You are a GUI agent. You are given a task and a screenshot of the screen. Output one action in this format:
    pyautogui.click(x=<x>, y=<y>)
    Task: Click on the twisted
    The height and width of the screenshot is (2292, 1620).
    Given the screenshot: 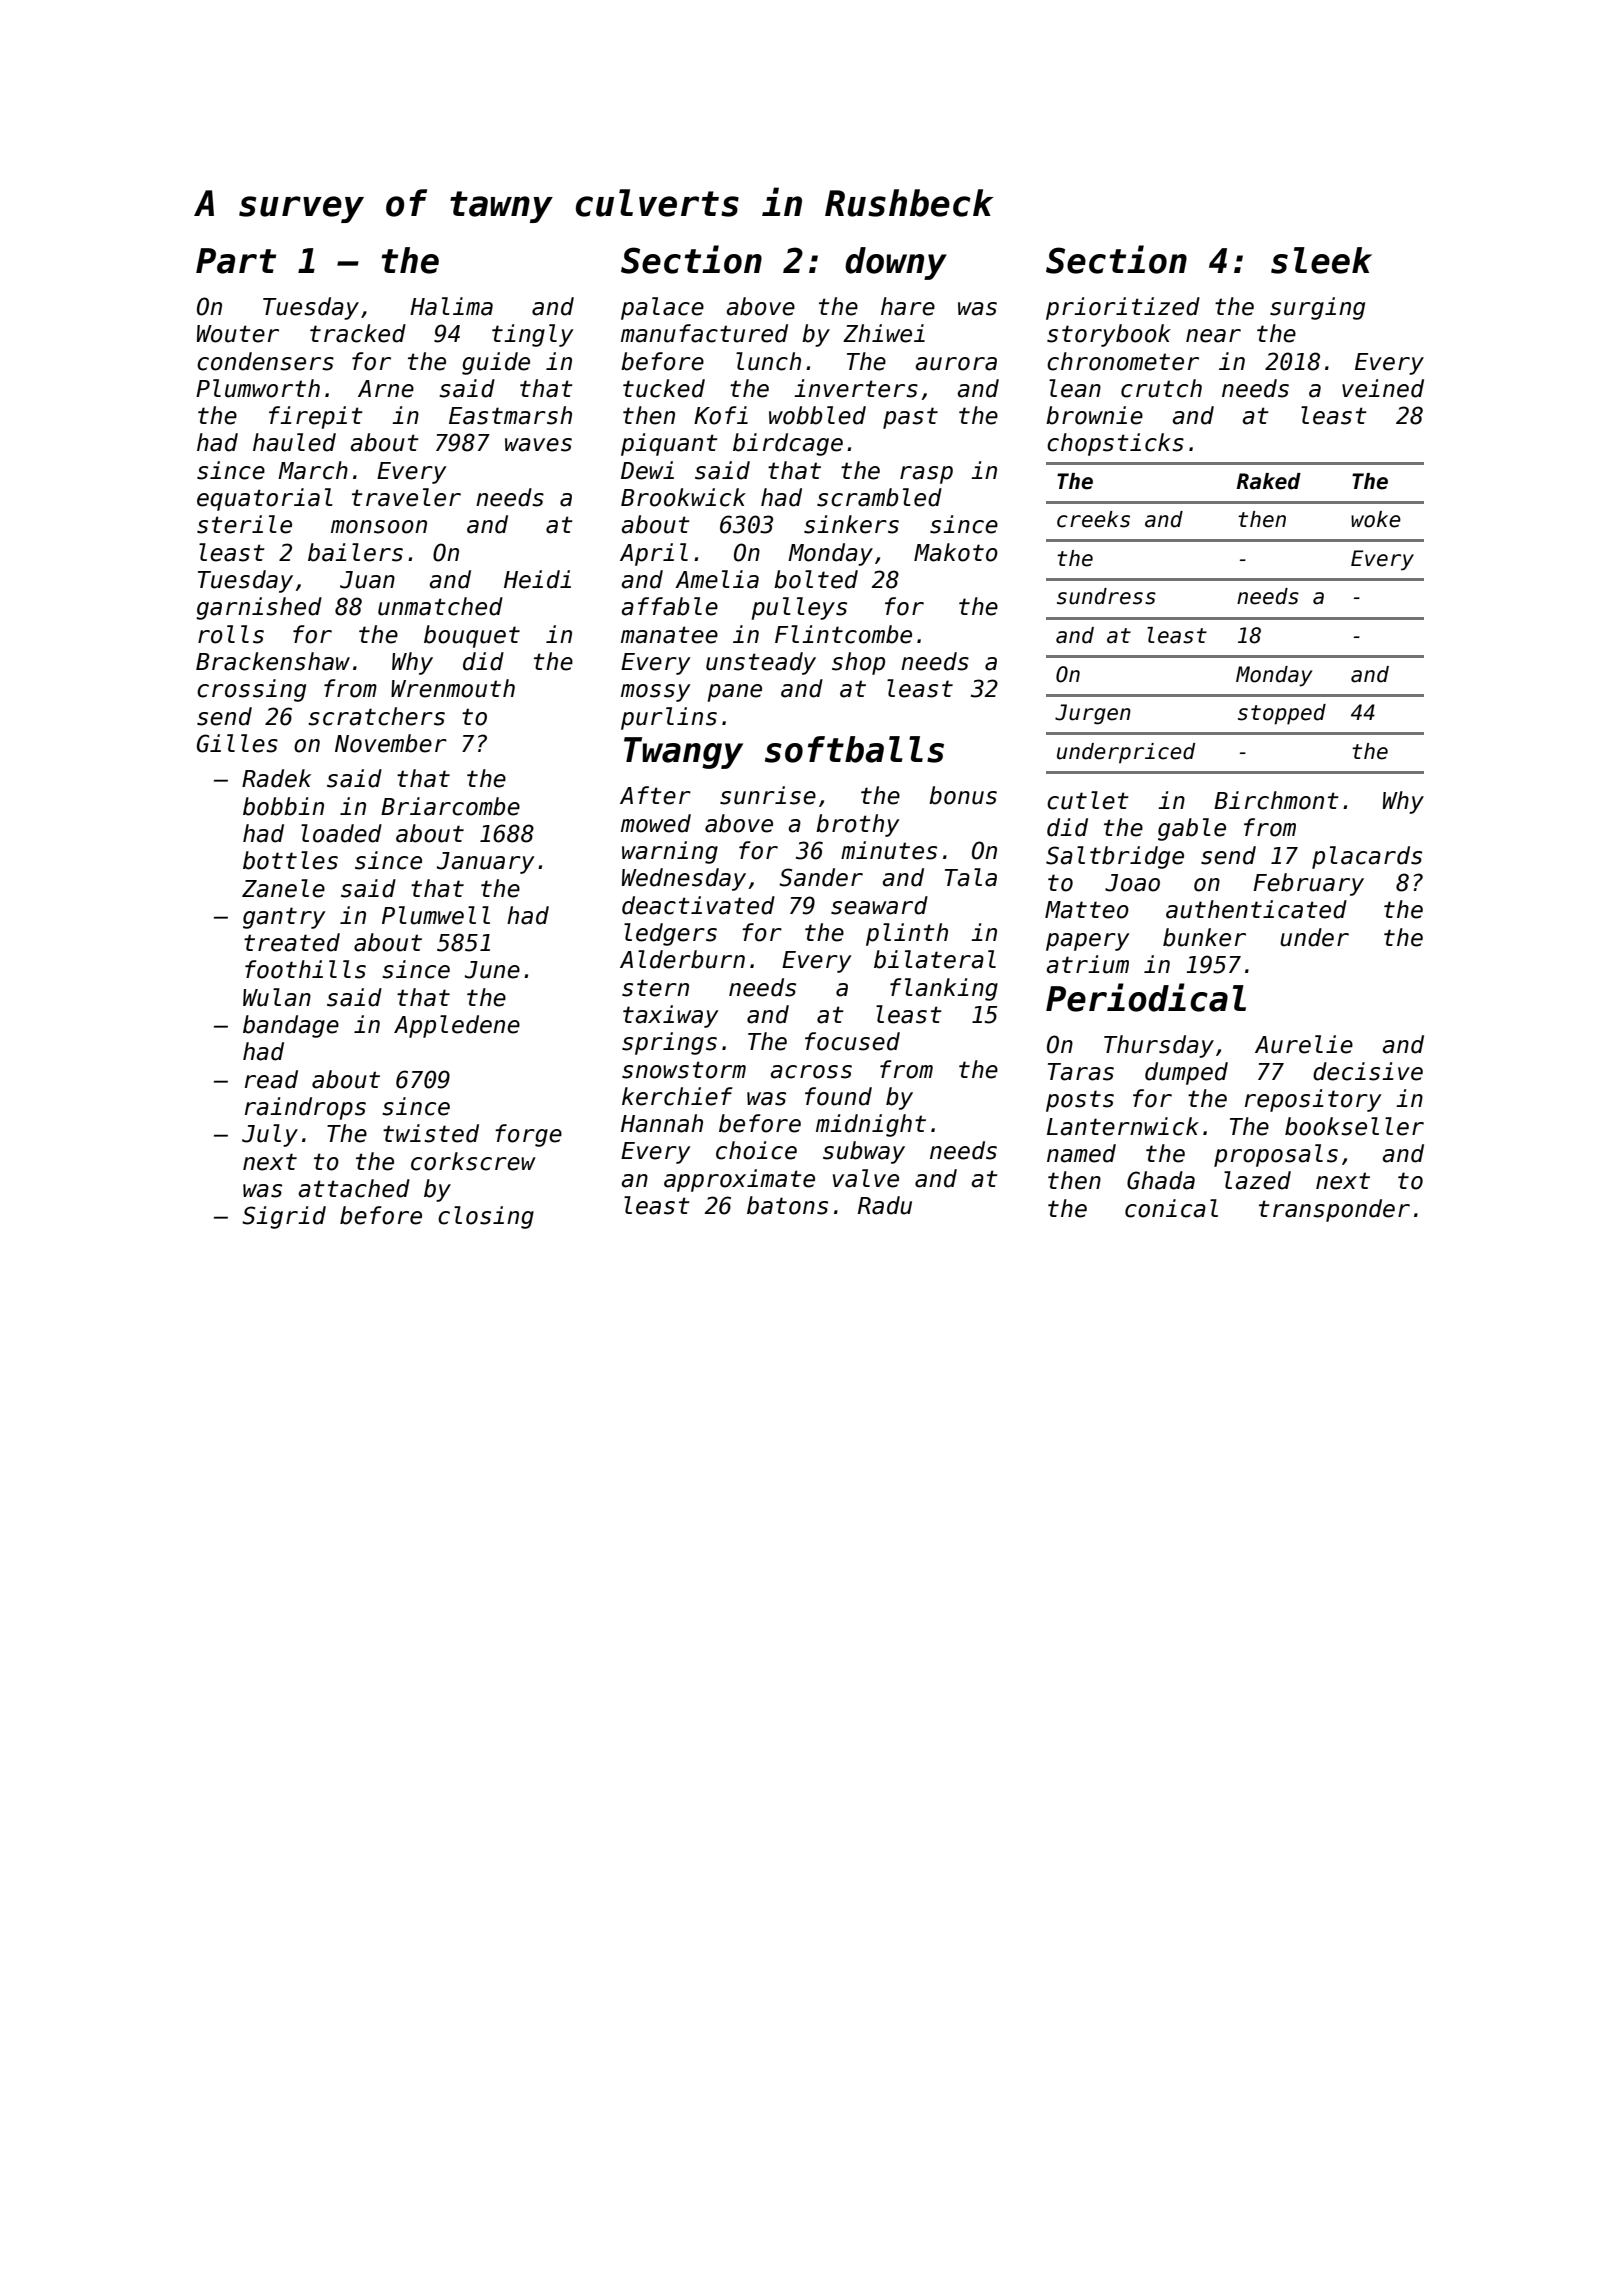 What is the action you would take?
    pyautogui.click(x=431, y=1133)
